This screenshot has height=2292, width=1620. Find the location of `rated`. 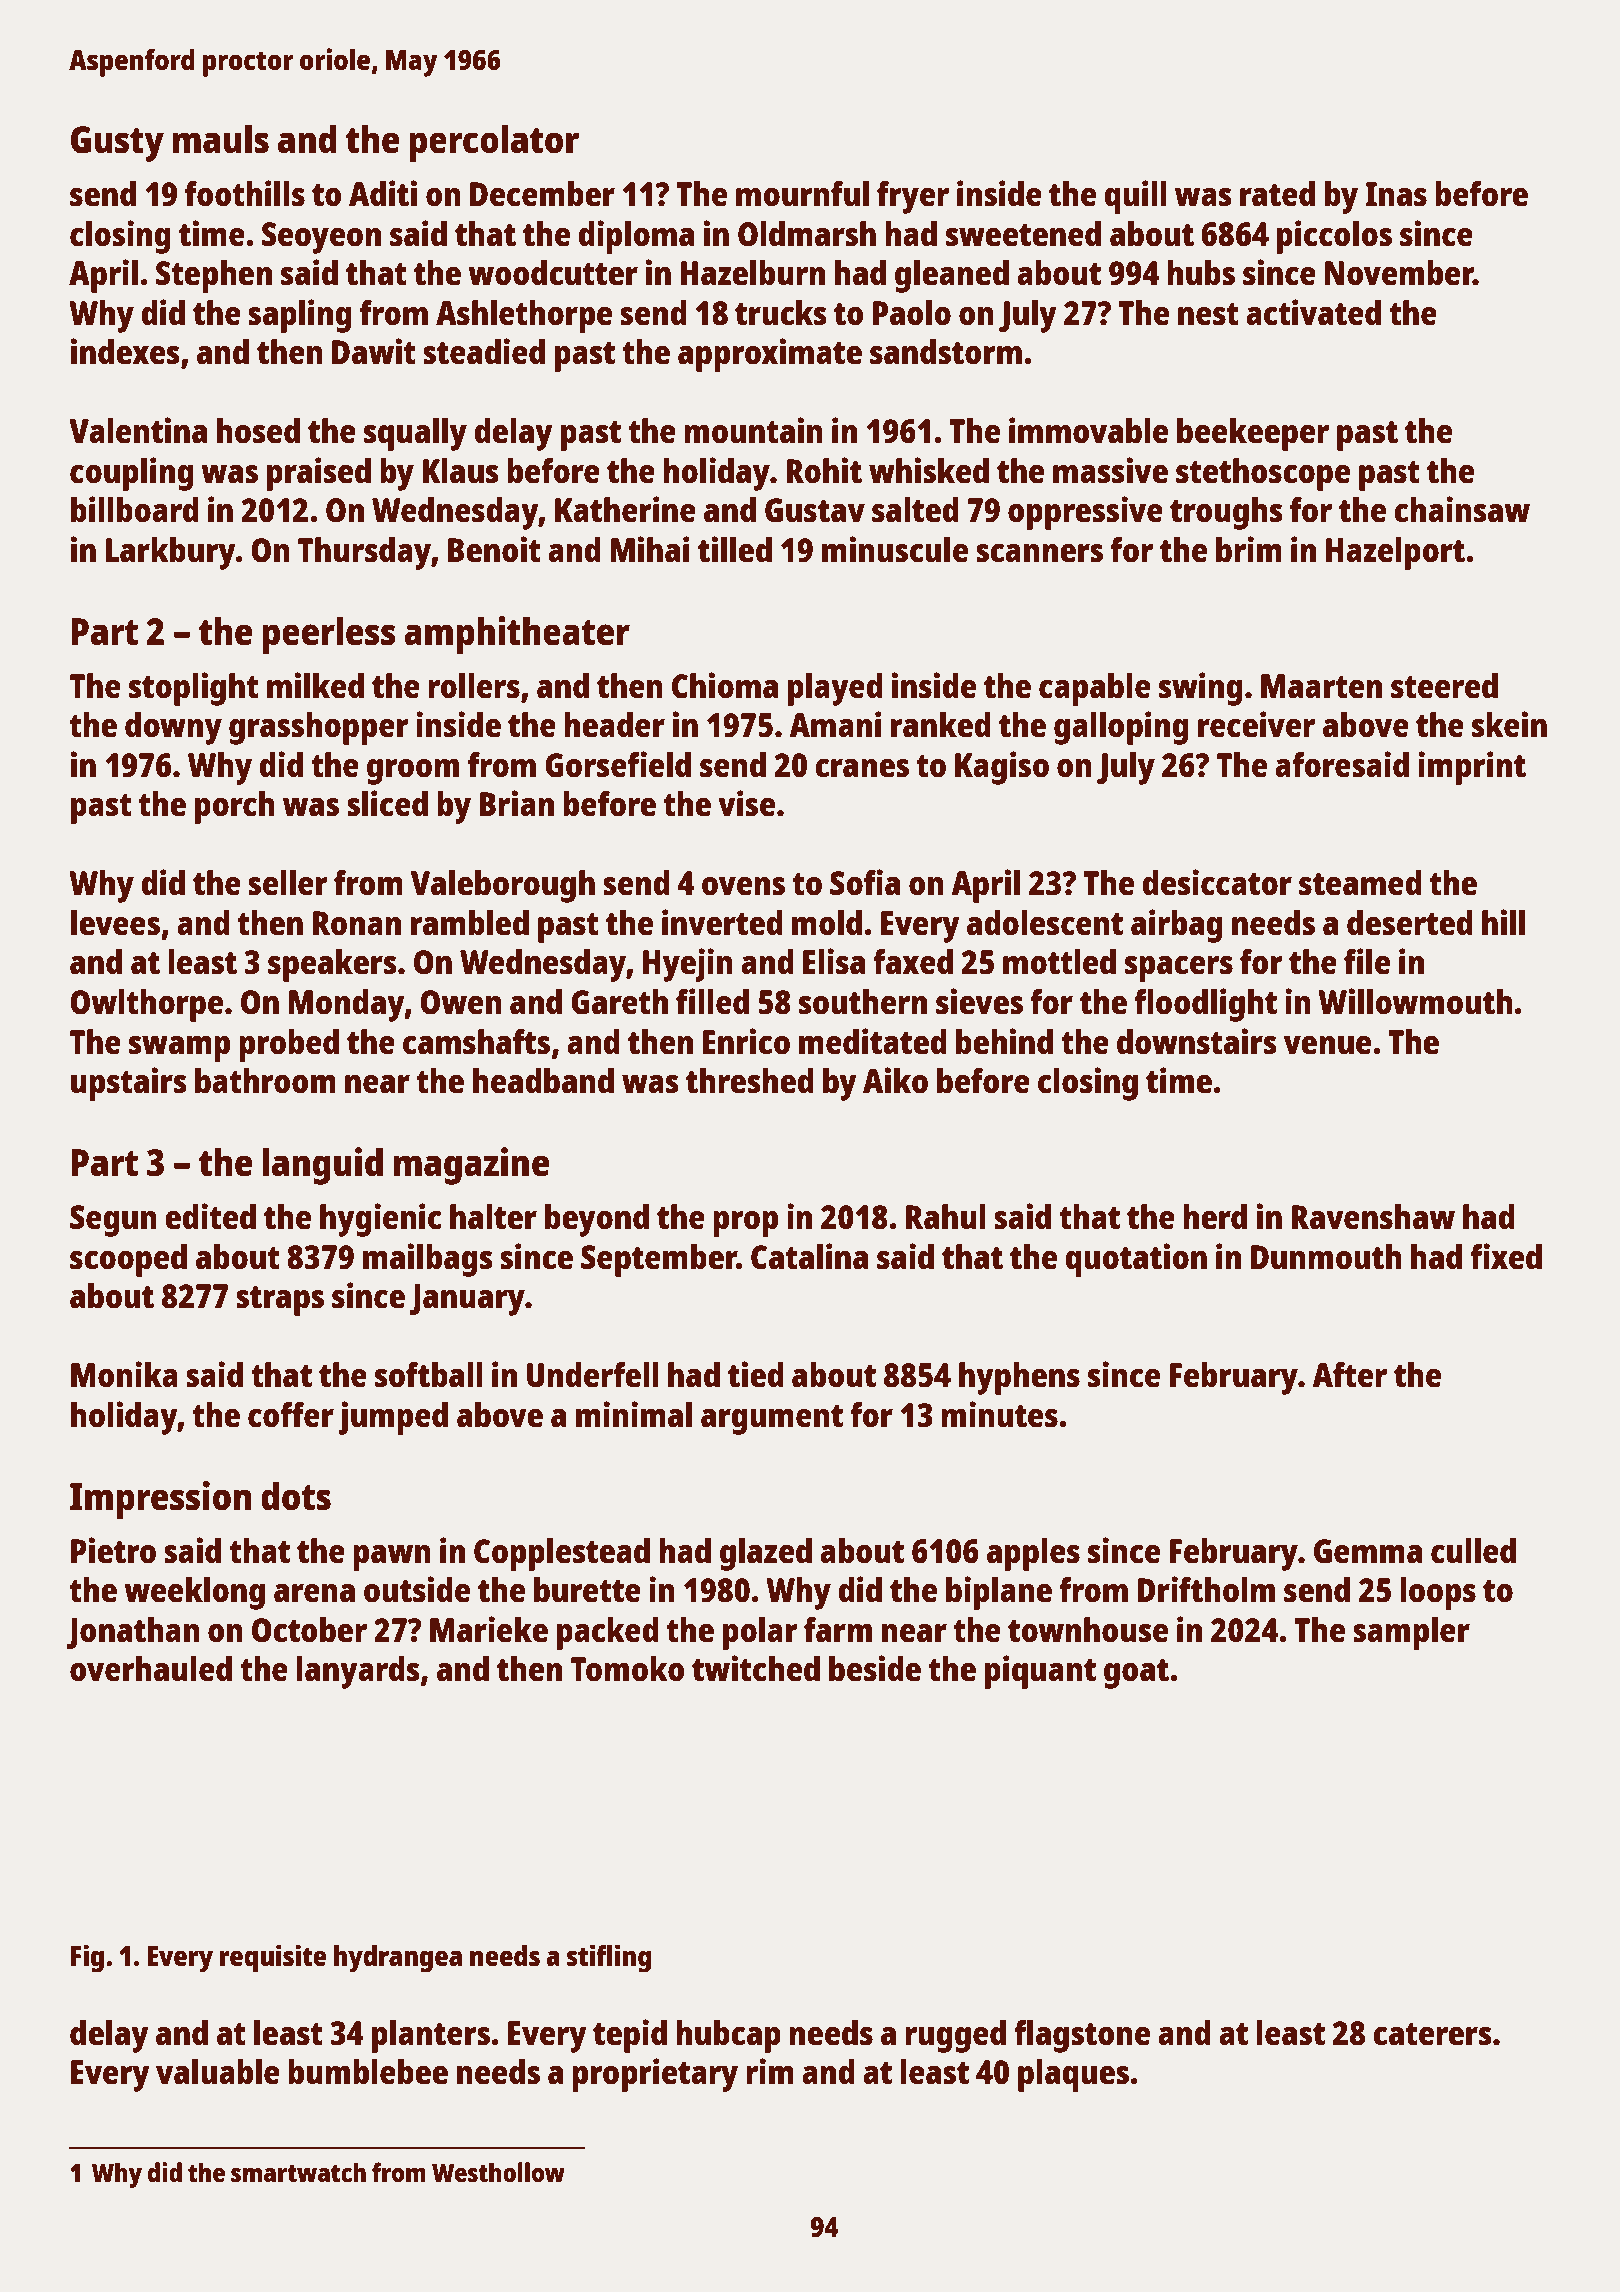

rated is located at coordinates (1277, 194).
